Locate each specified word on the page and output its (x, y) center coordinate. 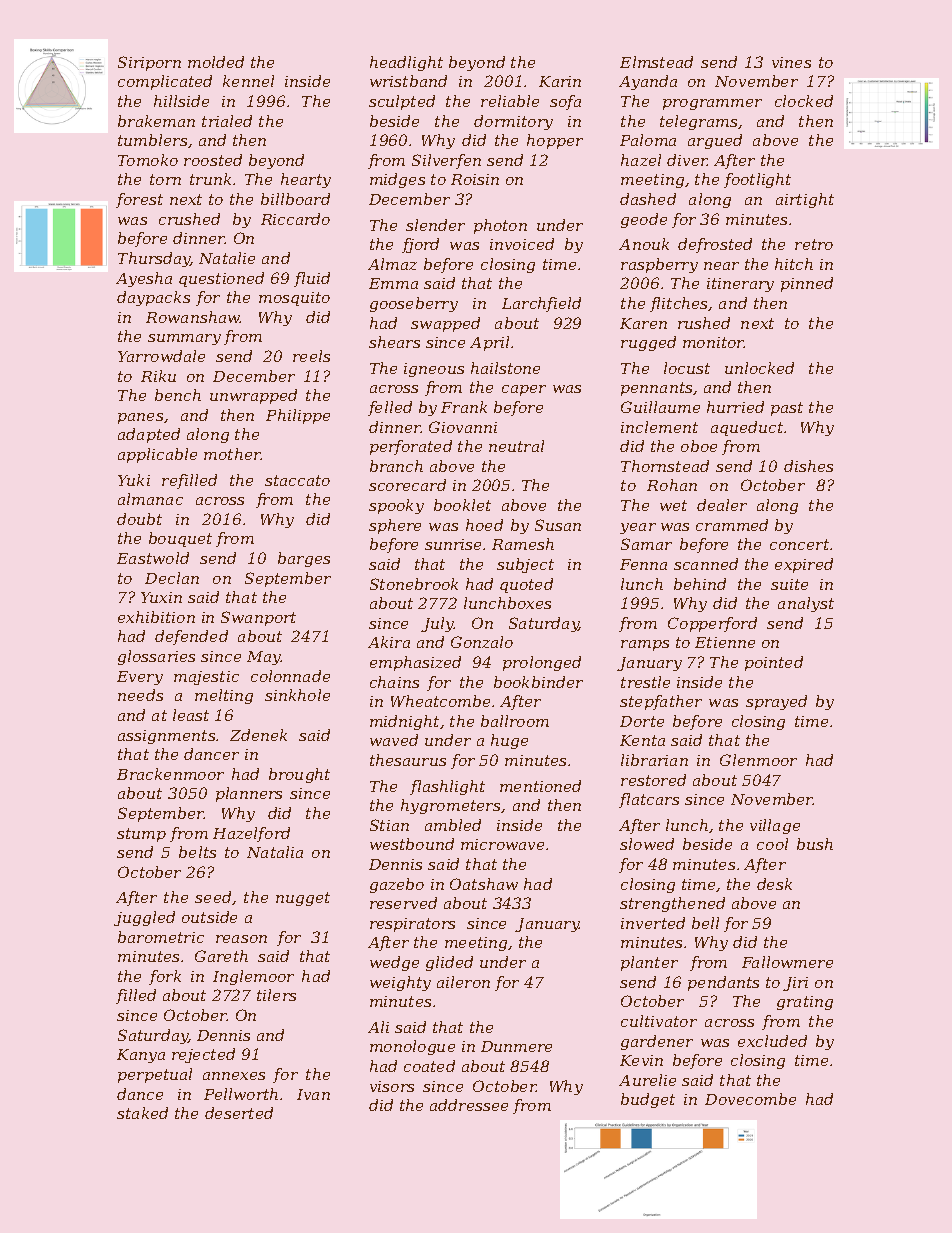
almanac (150, 499)
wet (673, 505)
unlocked (759, 368)
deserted (239, 1113)
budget (648, 1100)
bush (815, 844)
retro (814, 244)
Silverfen (446, 161)
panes (140, 418)
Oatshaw (484, 884)
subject (525, 565)
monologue (412, 1047)
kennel (248, 81)
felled (390, 408)
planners (249, 794)
